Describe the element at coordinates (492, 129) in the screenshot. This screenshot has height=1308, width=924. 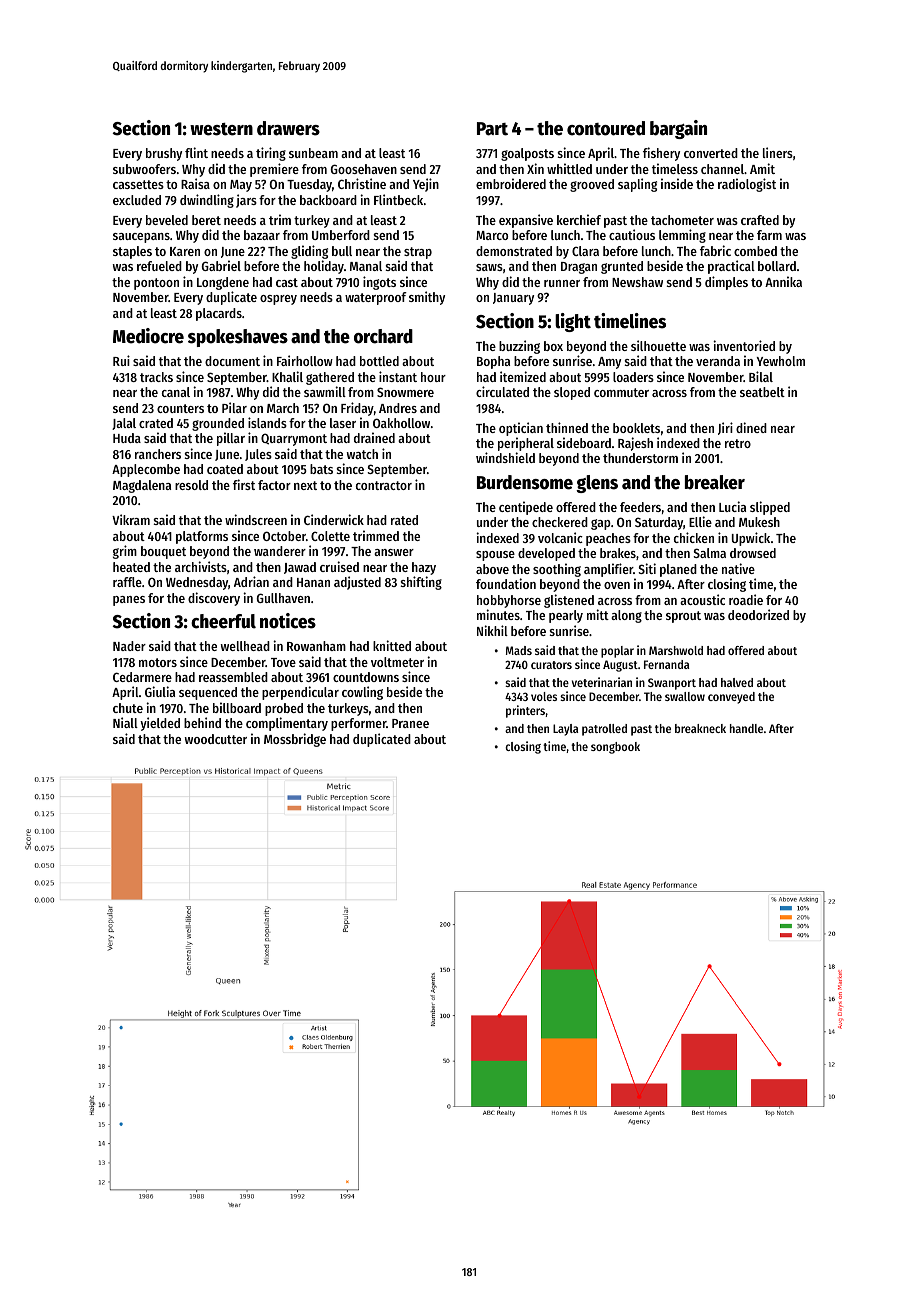
I see `Part` at that location.
